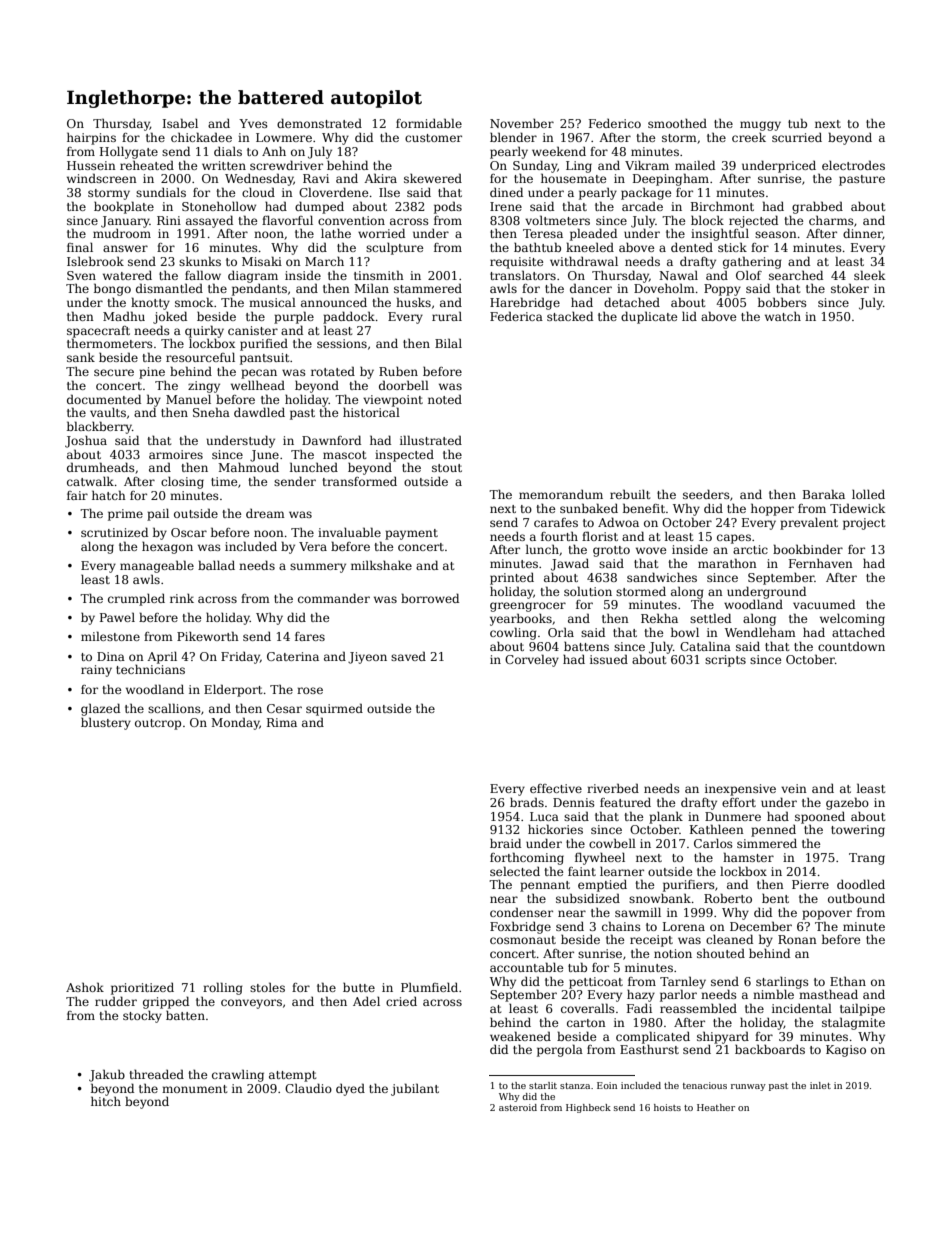 The height and width of the page is (1233, 952). I want to click on dyed, so click(350, 1089).
